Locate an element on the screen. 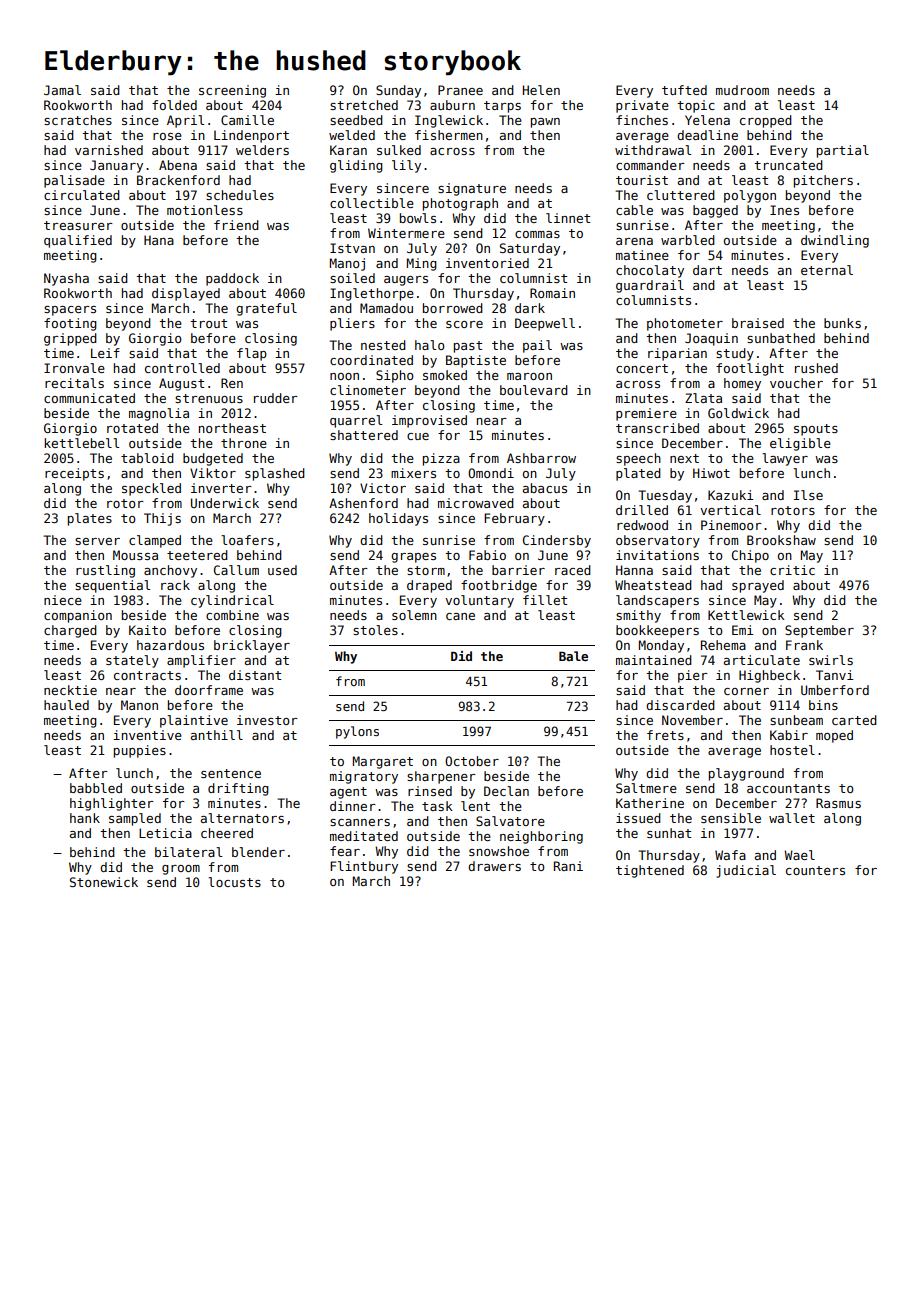  Sunday is located at coordinates (398, 91).
